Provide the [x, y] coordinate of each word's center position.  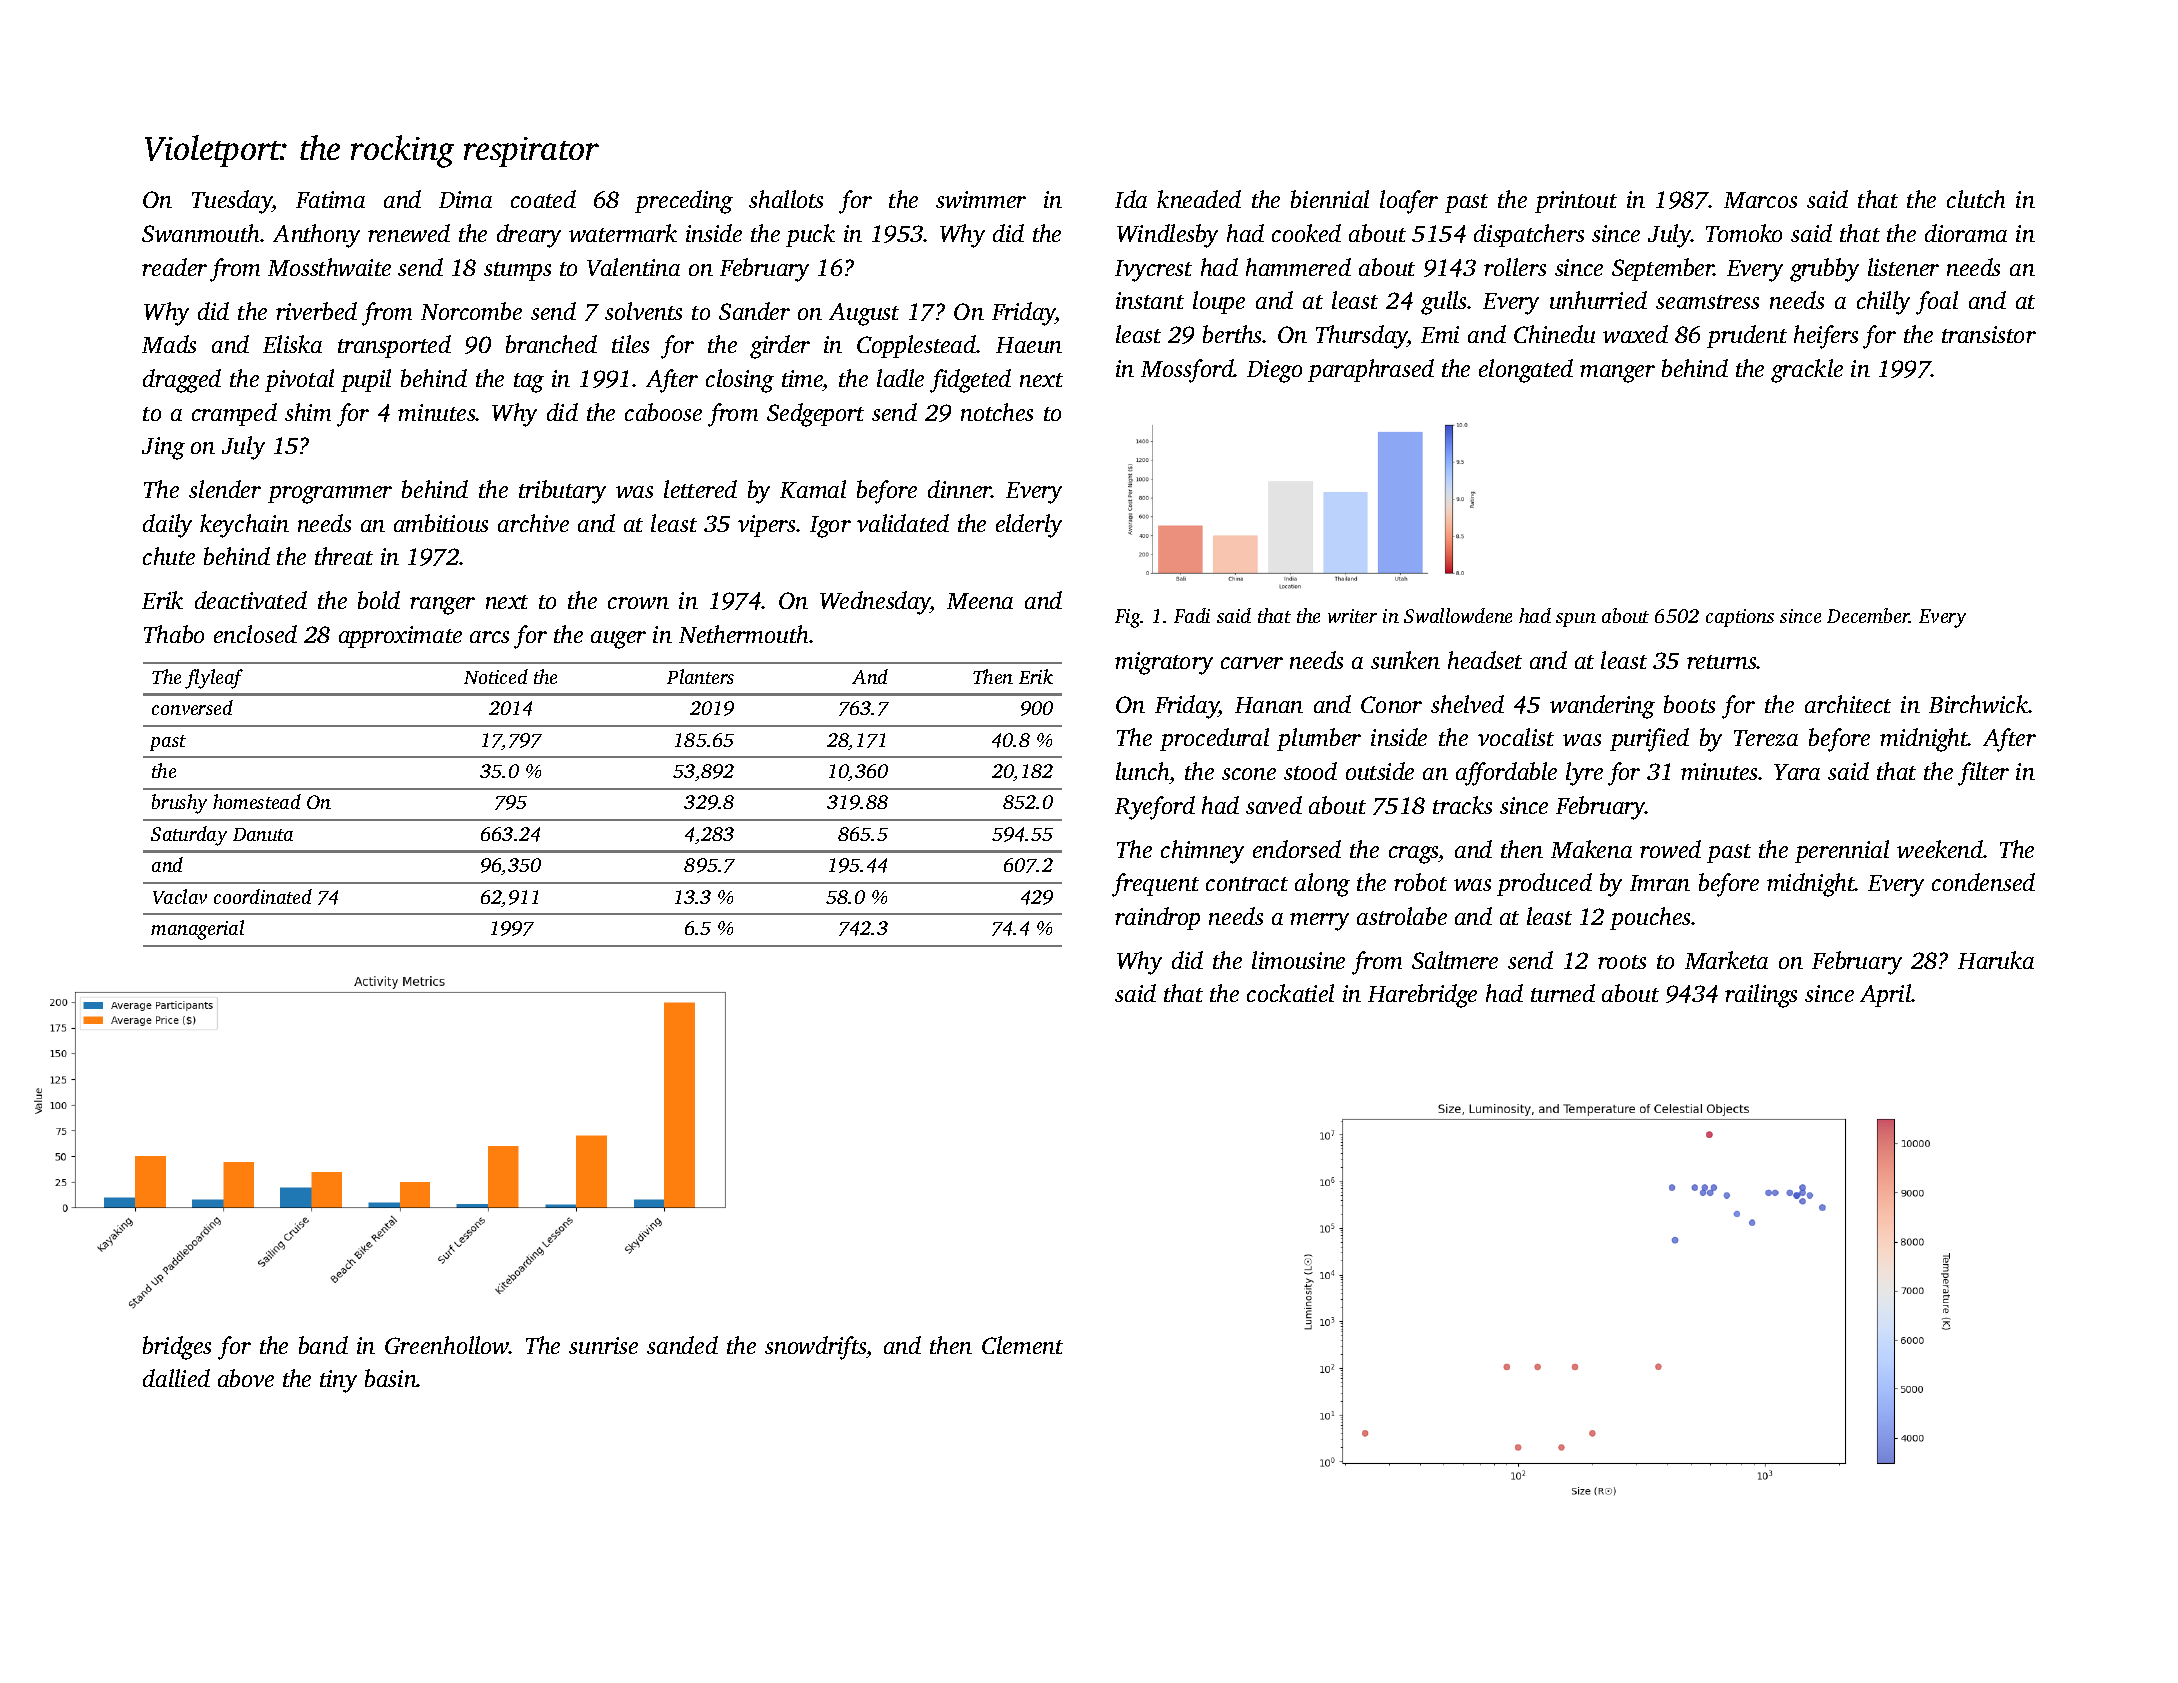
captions [1740, 618]
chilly [1883, 303]
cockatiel [1290, 993]
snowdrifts [816, 1348]
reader [174, 267]
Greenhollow [447, 1345]
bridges [177, 1348]
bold [379, 600]
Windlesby [1167, 236]
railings [1761, 996]
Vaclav [180, 896]
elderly [1029, 526]
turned [1563, 993]
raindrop [1157, 918]
